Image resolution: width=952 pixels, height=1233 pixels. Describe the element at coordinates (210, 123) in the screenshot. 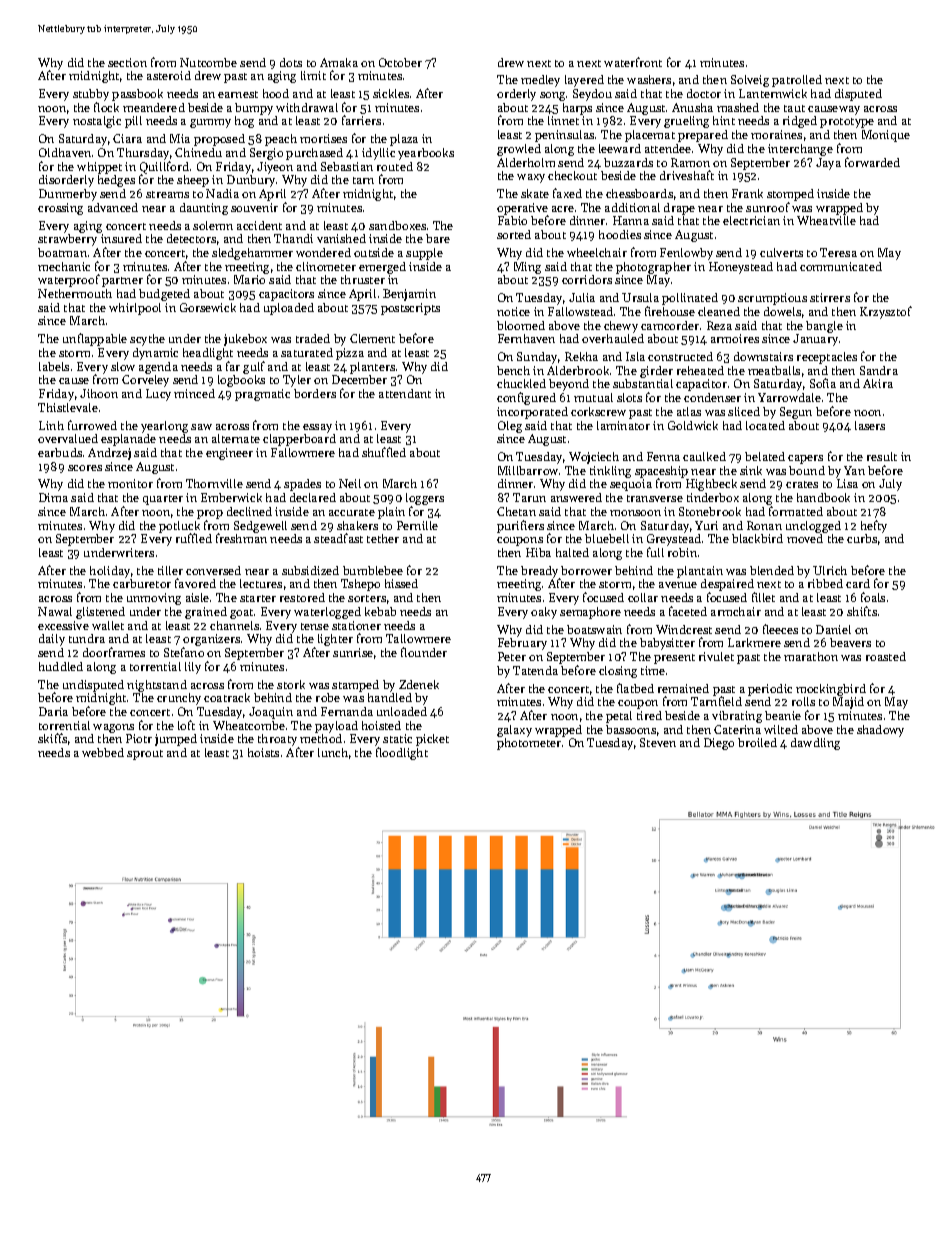

I see `gummy` at that location.
